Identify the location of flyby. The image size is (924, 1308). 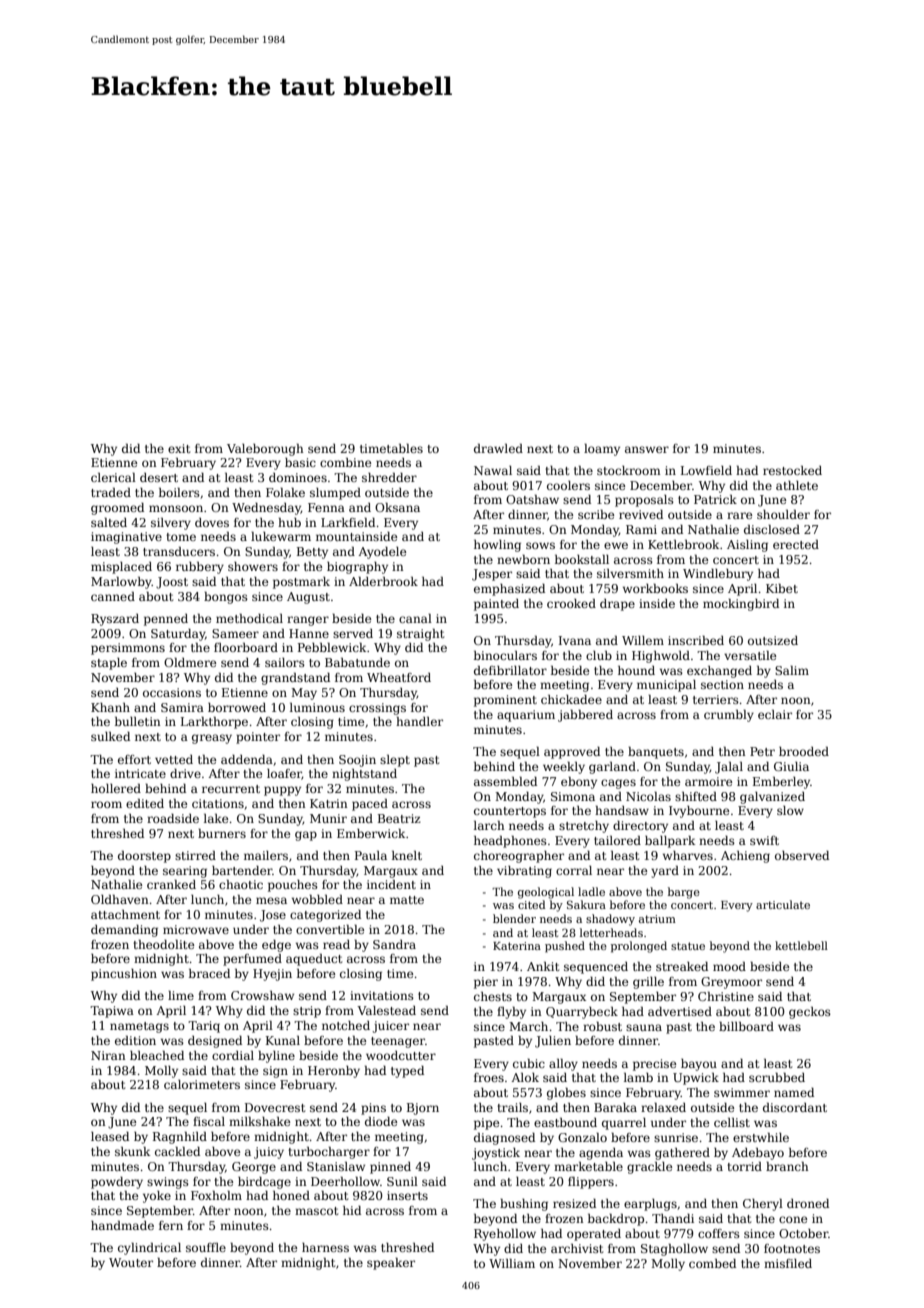
(511, 1013).
